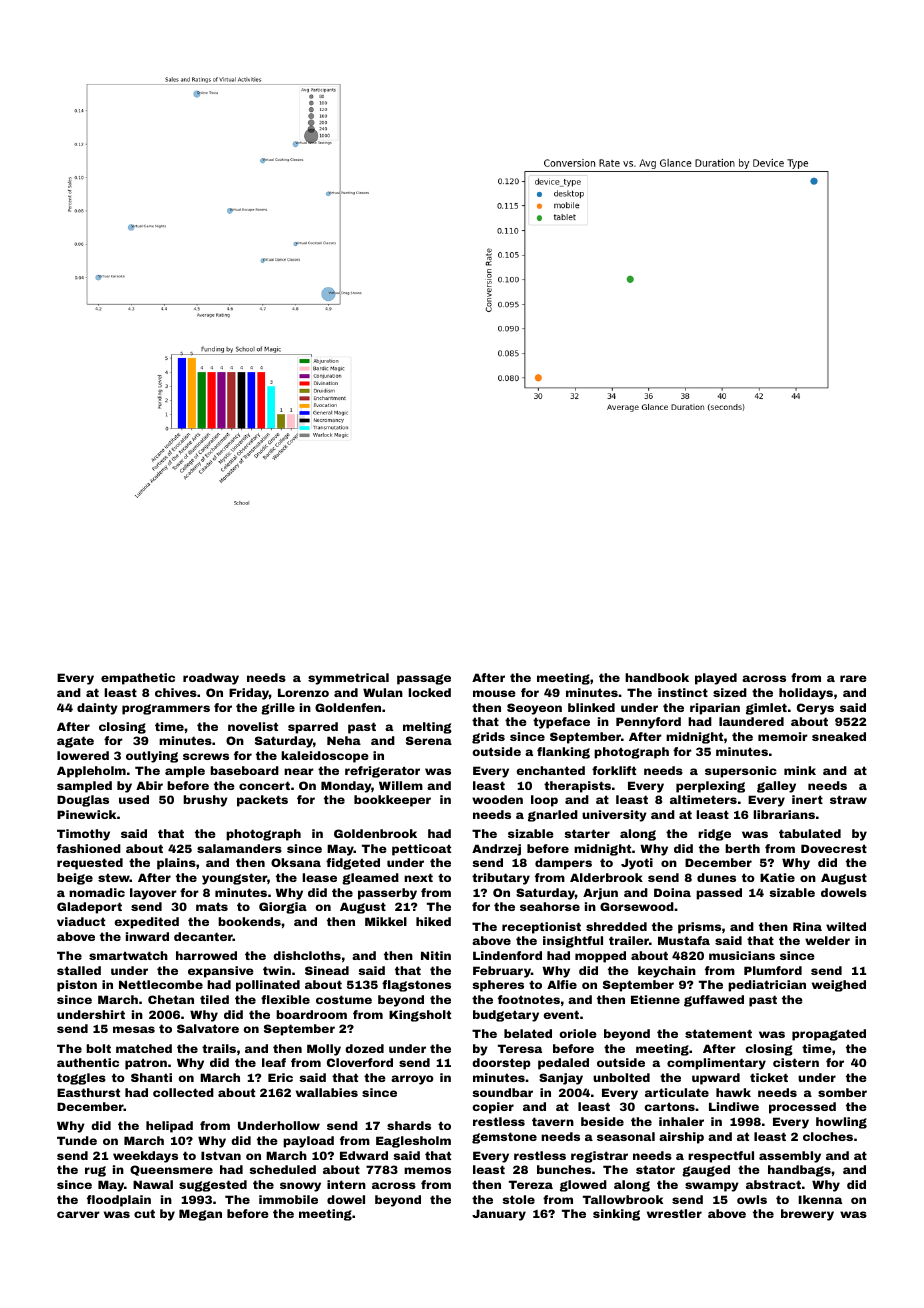  Describe the element at coordinates (311, 1014) in the document. I see `boardroom` at that location.
